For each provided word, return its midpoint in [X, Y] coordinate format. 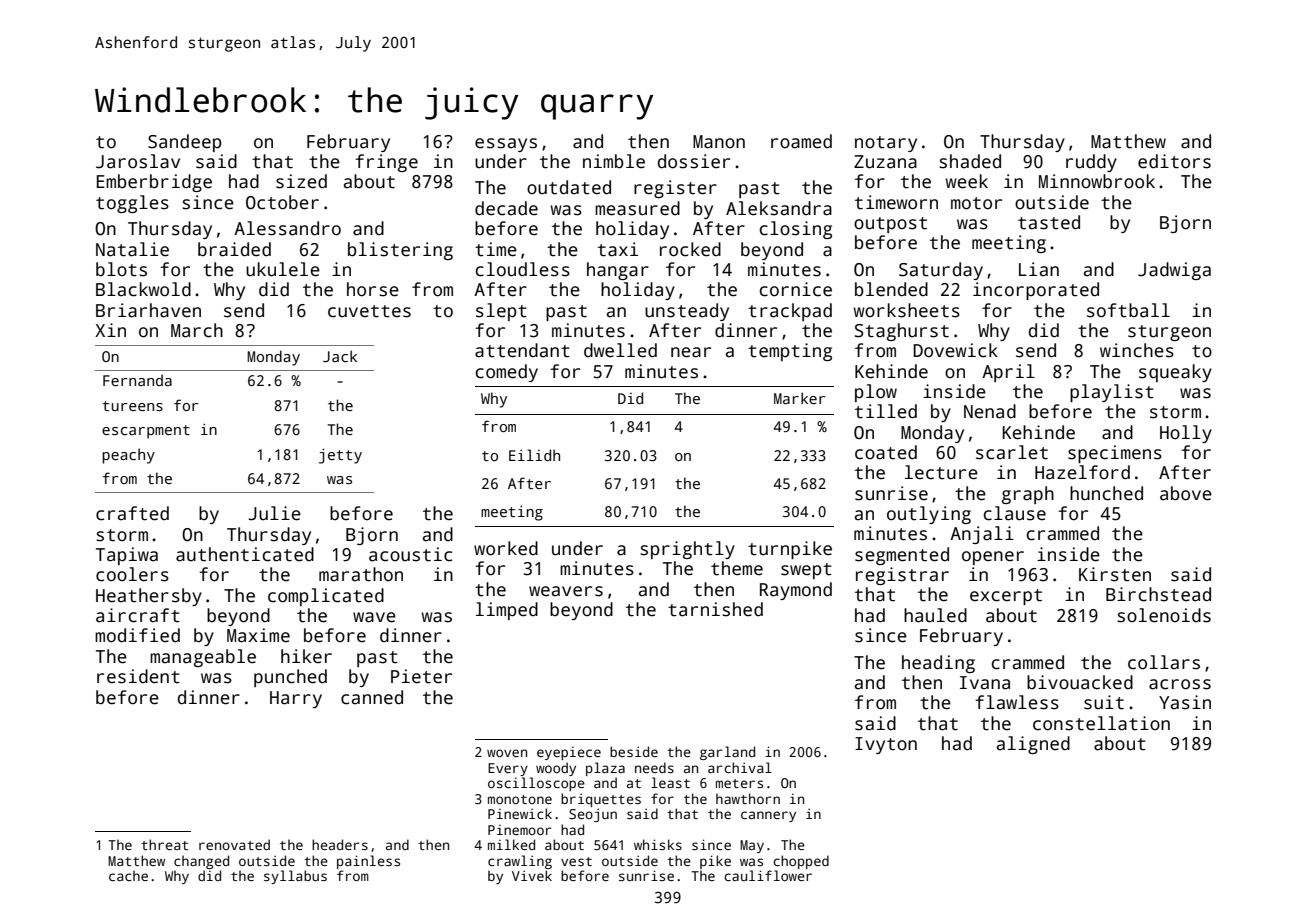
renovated [234, 844]
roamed [801, 141]
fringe [386, 163]
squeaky [1175, 373]
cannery [768, 816]
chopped [801, 862]
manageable [203, 658]
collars [1164, 662]
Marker [800, 398]
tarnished [715, 609]
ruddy [1091, 163]
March [197, 330]
